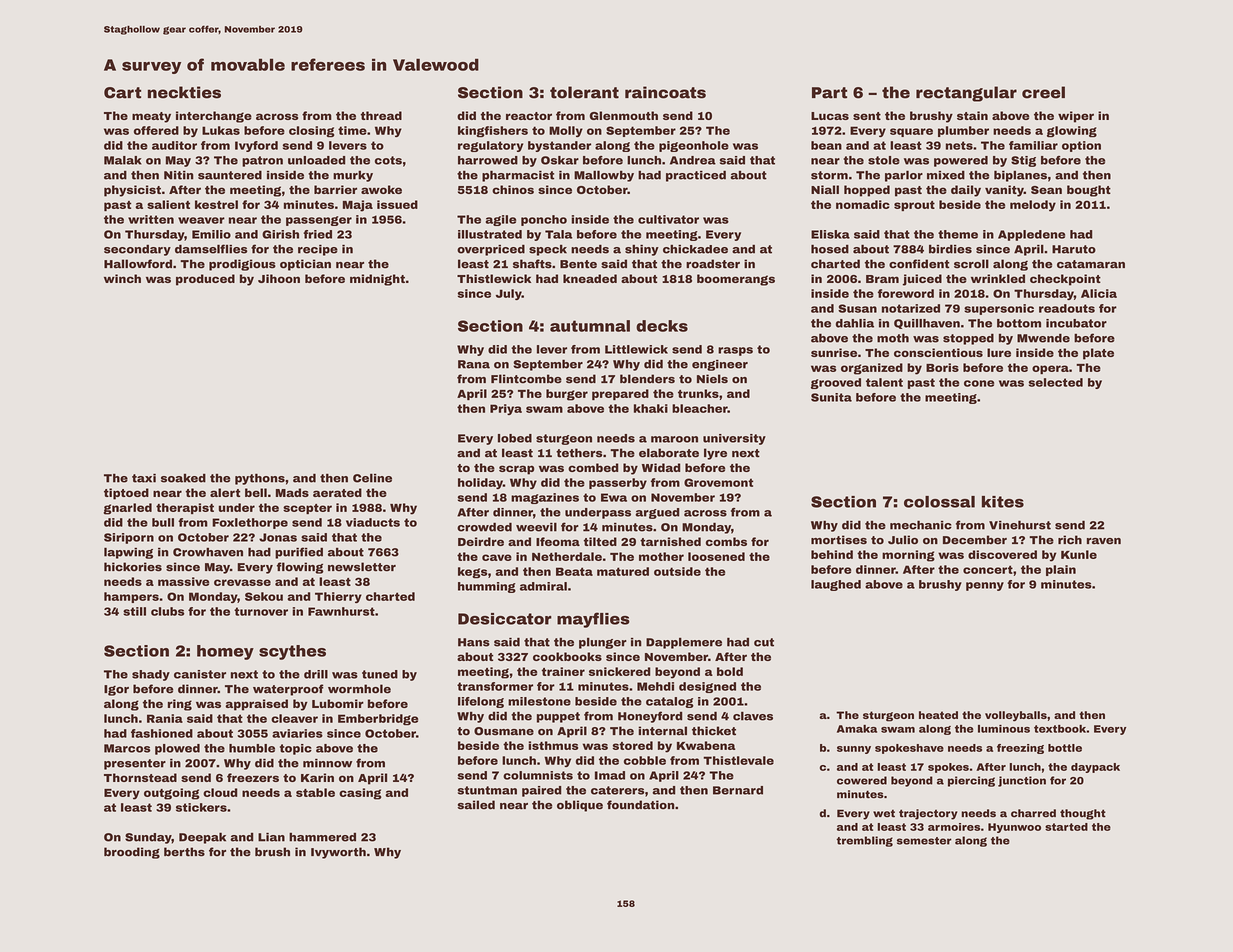  I want to click on bold, so click(730, 671).
